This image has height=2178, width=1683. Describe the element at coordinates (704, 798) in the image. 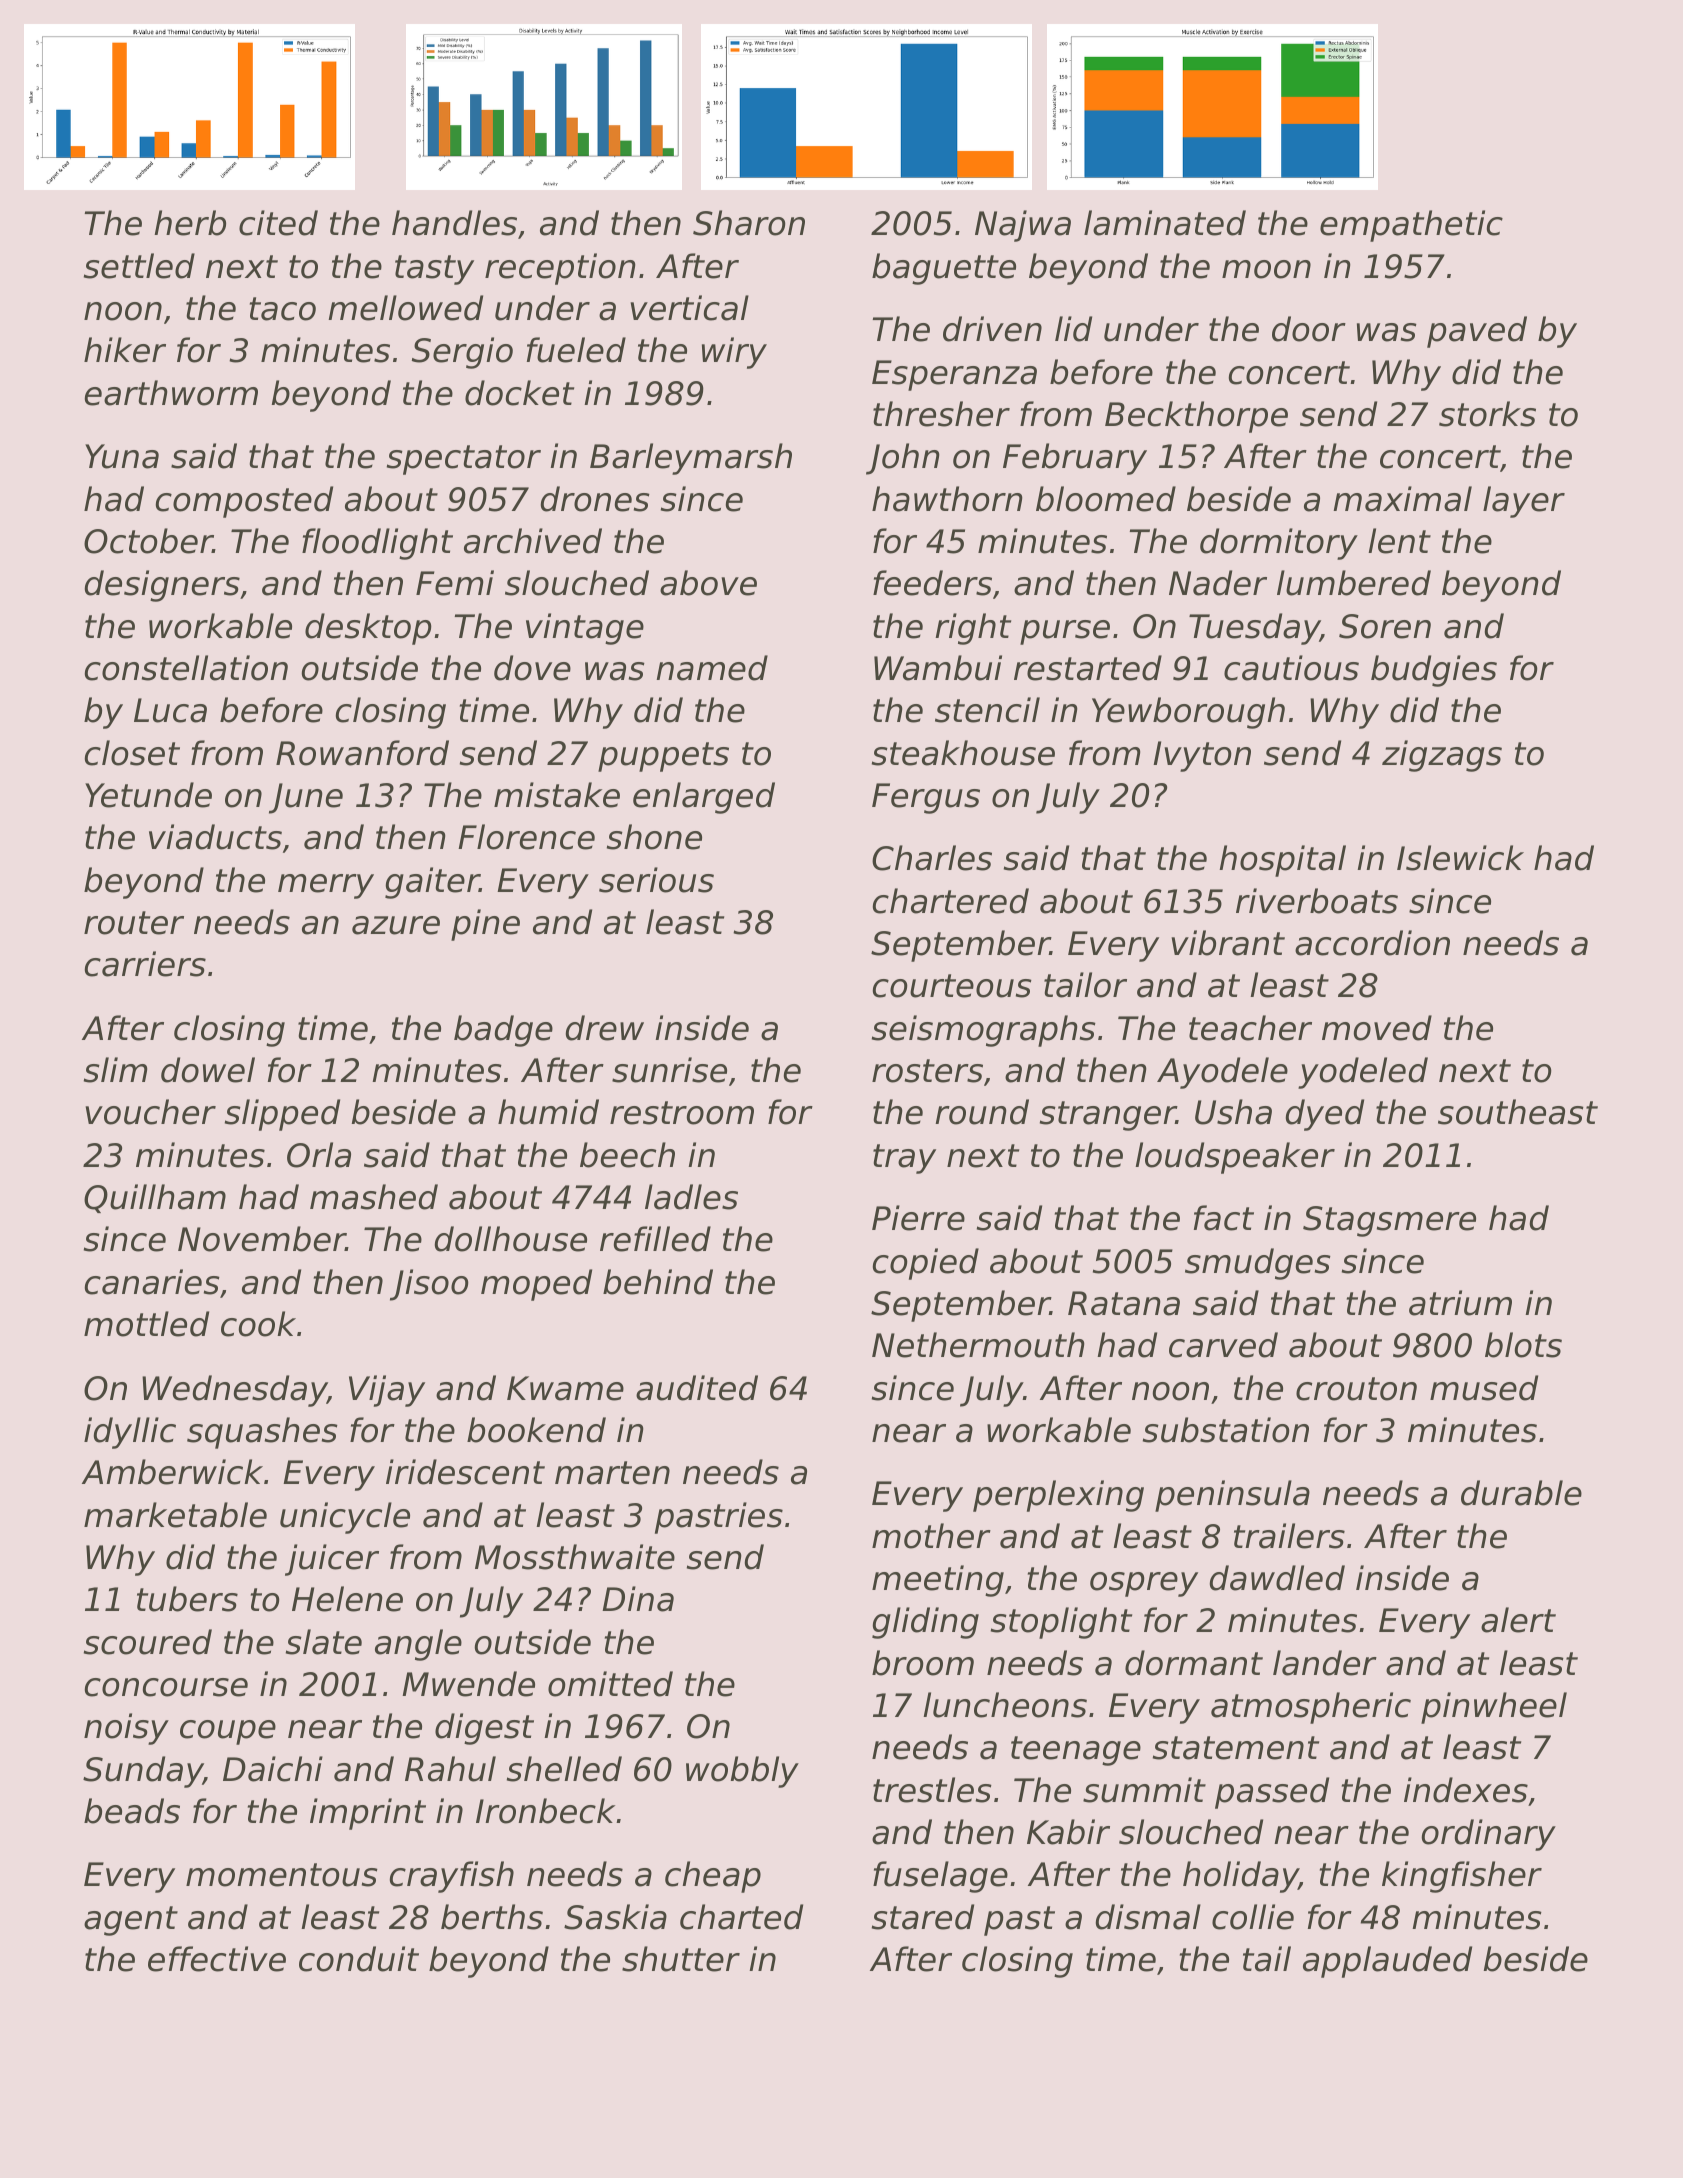

I see `enlarged` at that location.
